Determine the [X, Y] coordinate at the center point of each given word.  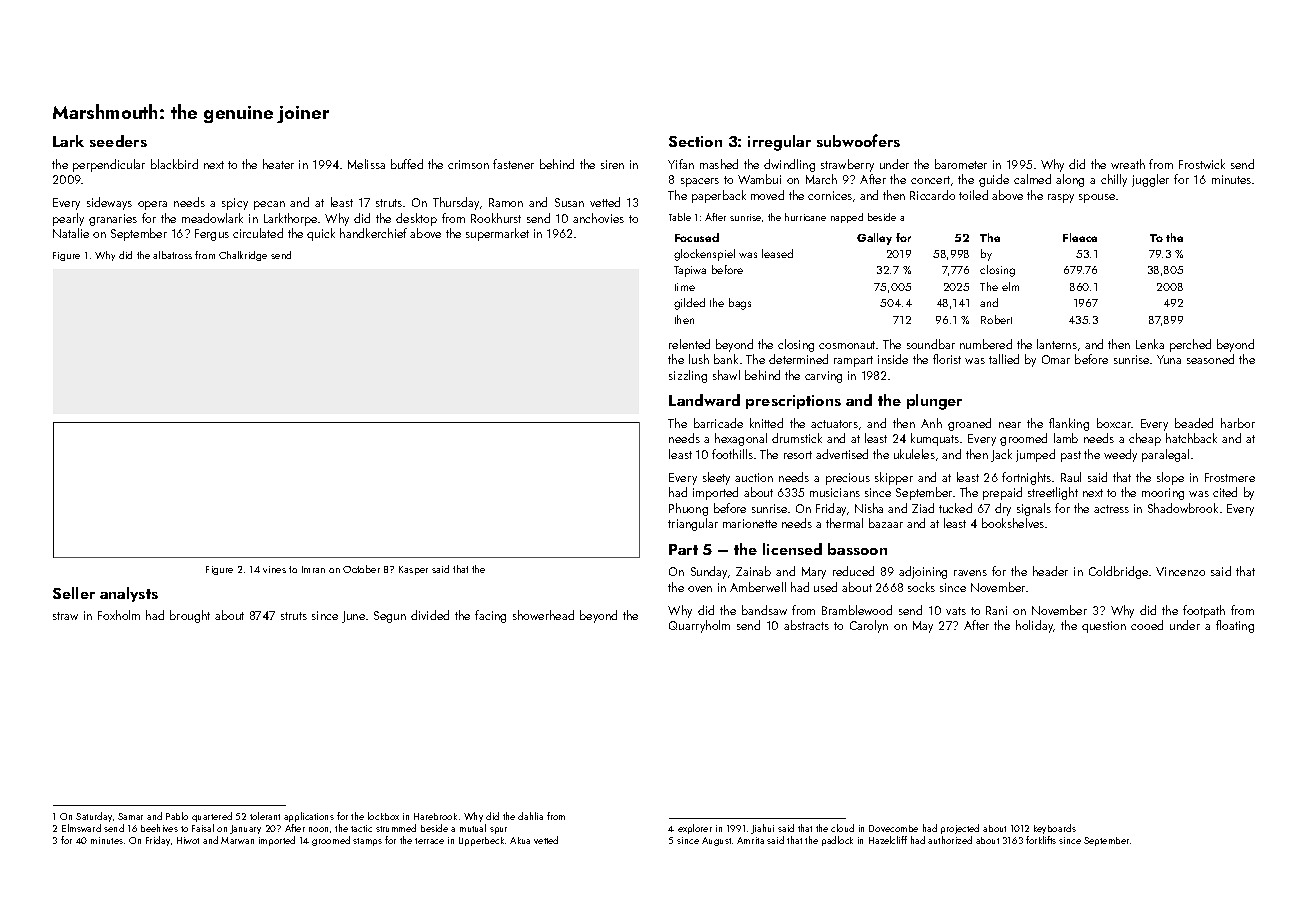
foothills [732, 454]
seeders [118, 141]
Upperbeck [481, 841]
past [1071, 456]
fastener [513, 164]
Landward [704, 400]
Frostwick [1202, 164]
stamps [367, 842]
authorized [950, 840]
